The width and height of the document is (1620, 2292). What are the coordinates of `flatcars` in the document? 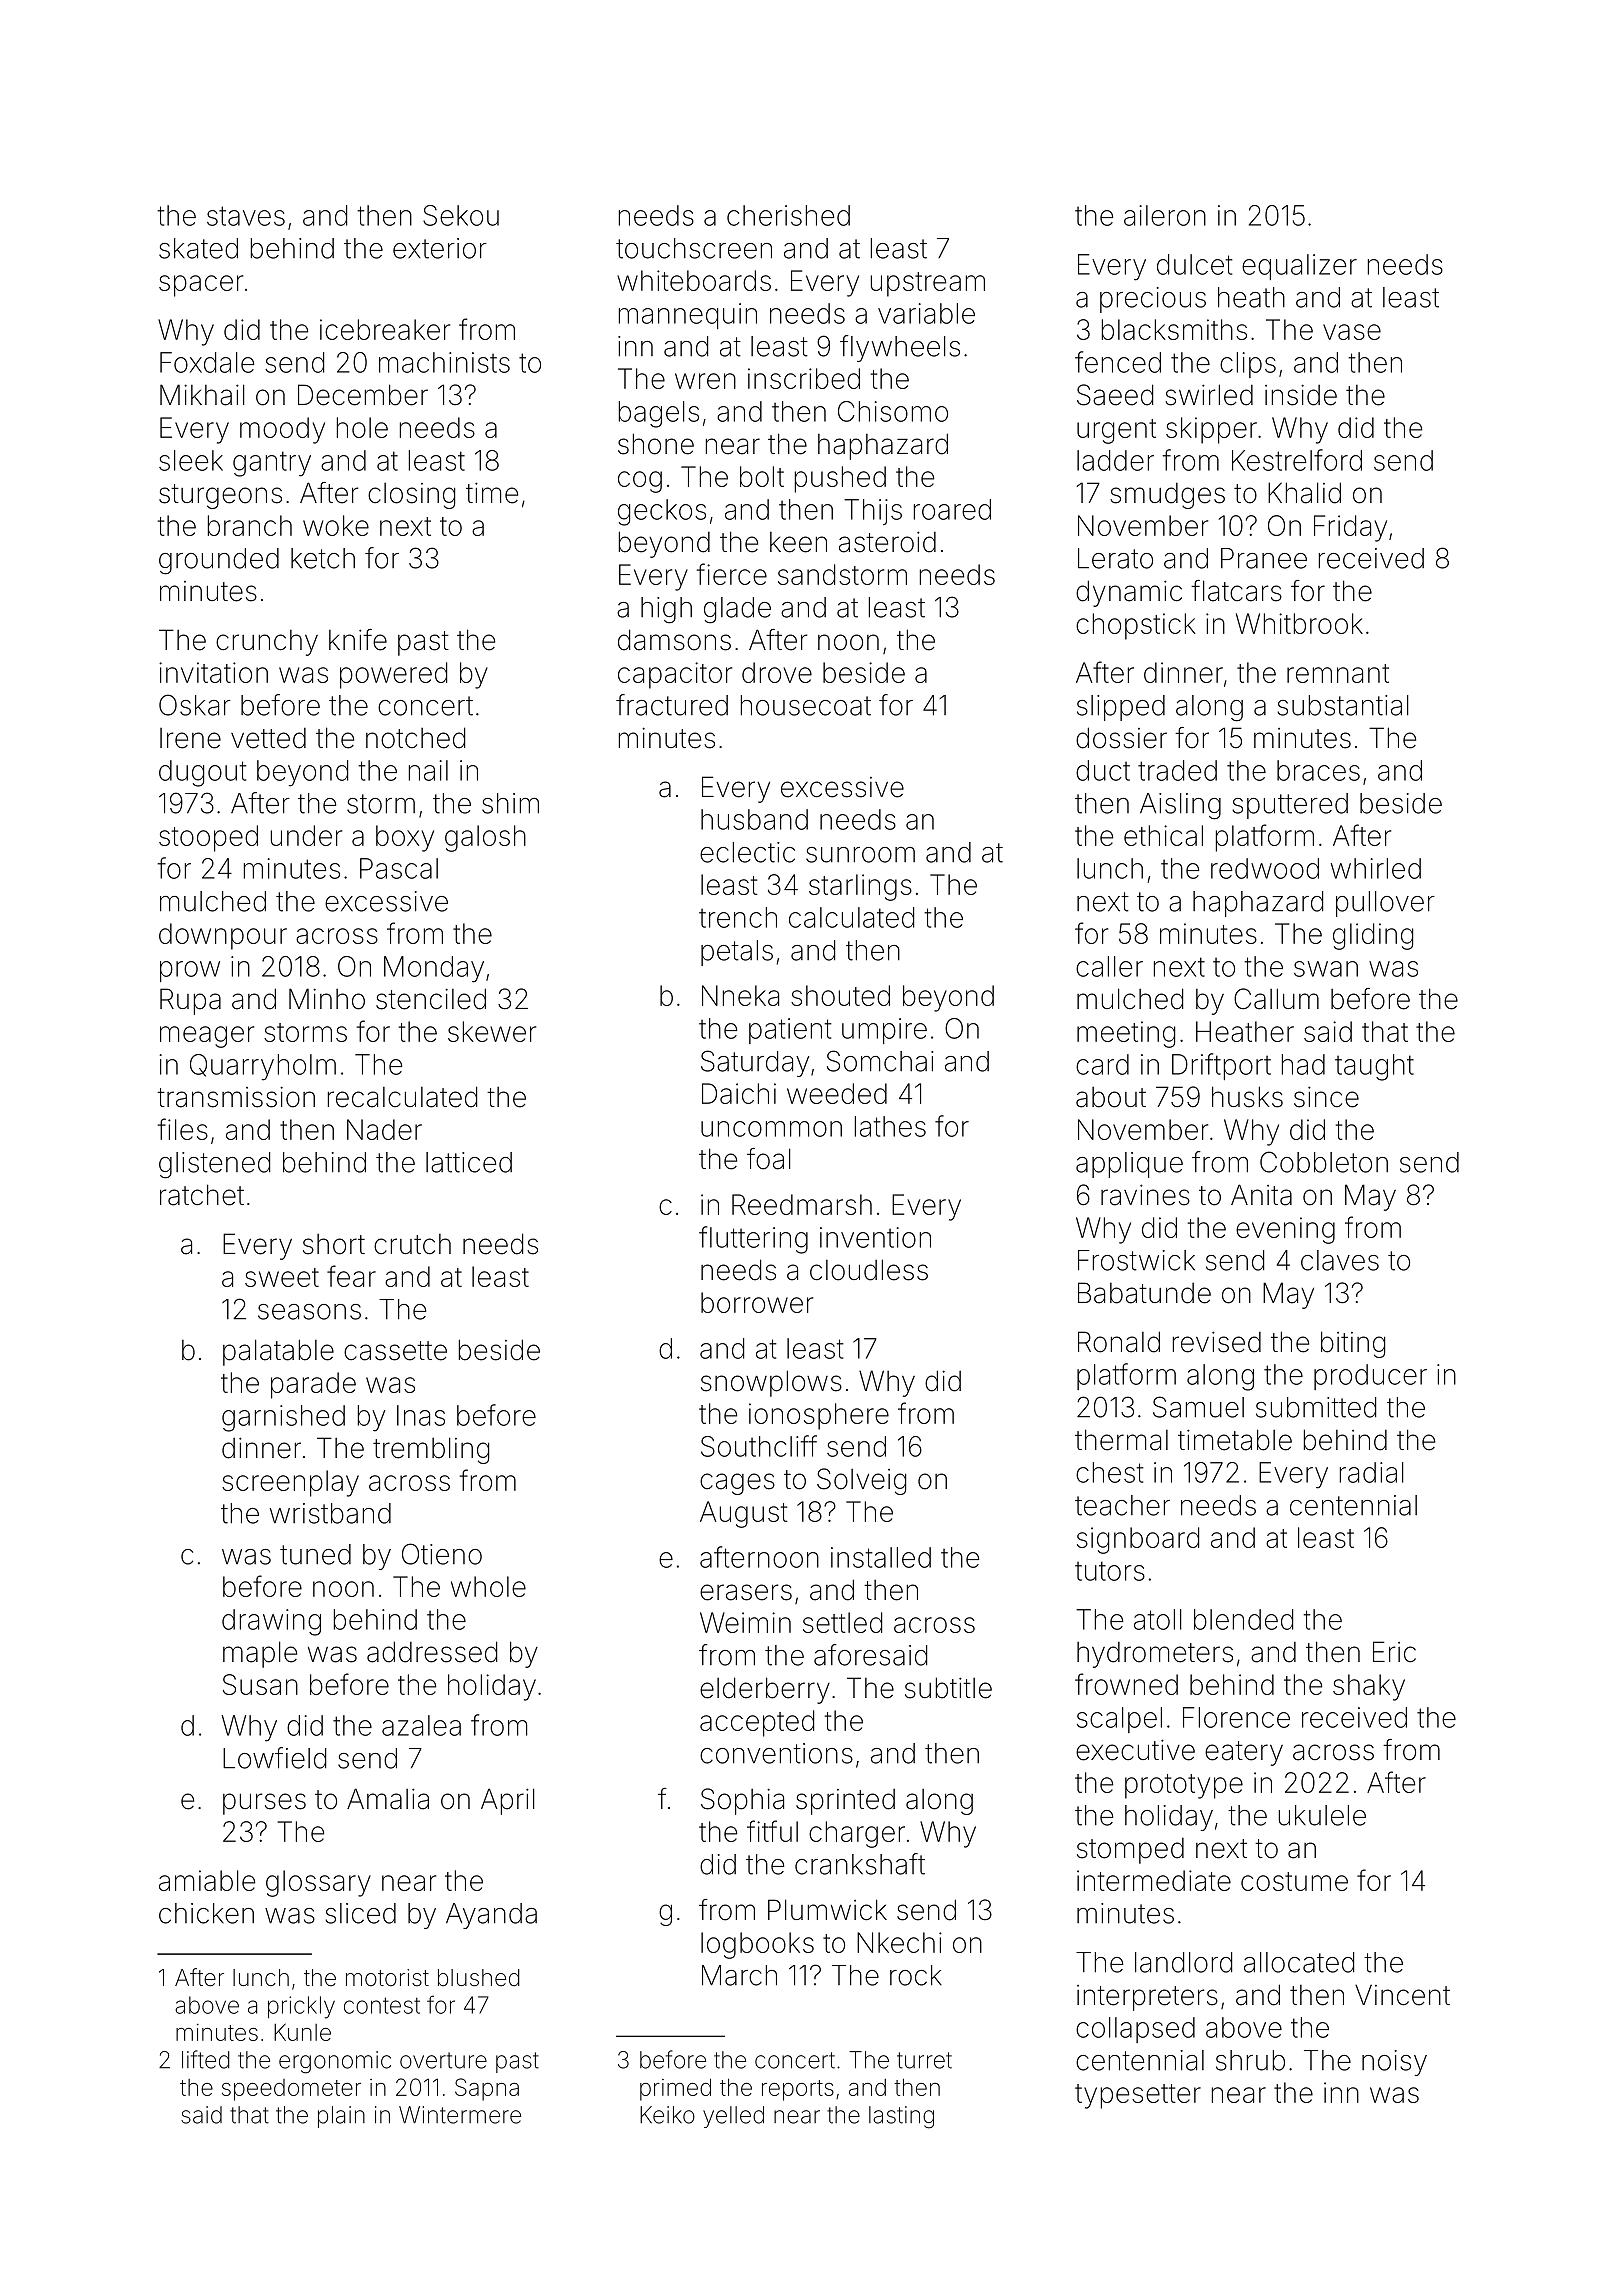 It's located at (1236, 591).
